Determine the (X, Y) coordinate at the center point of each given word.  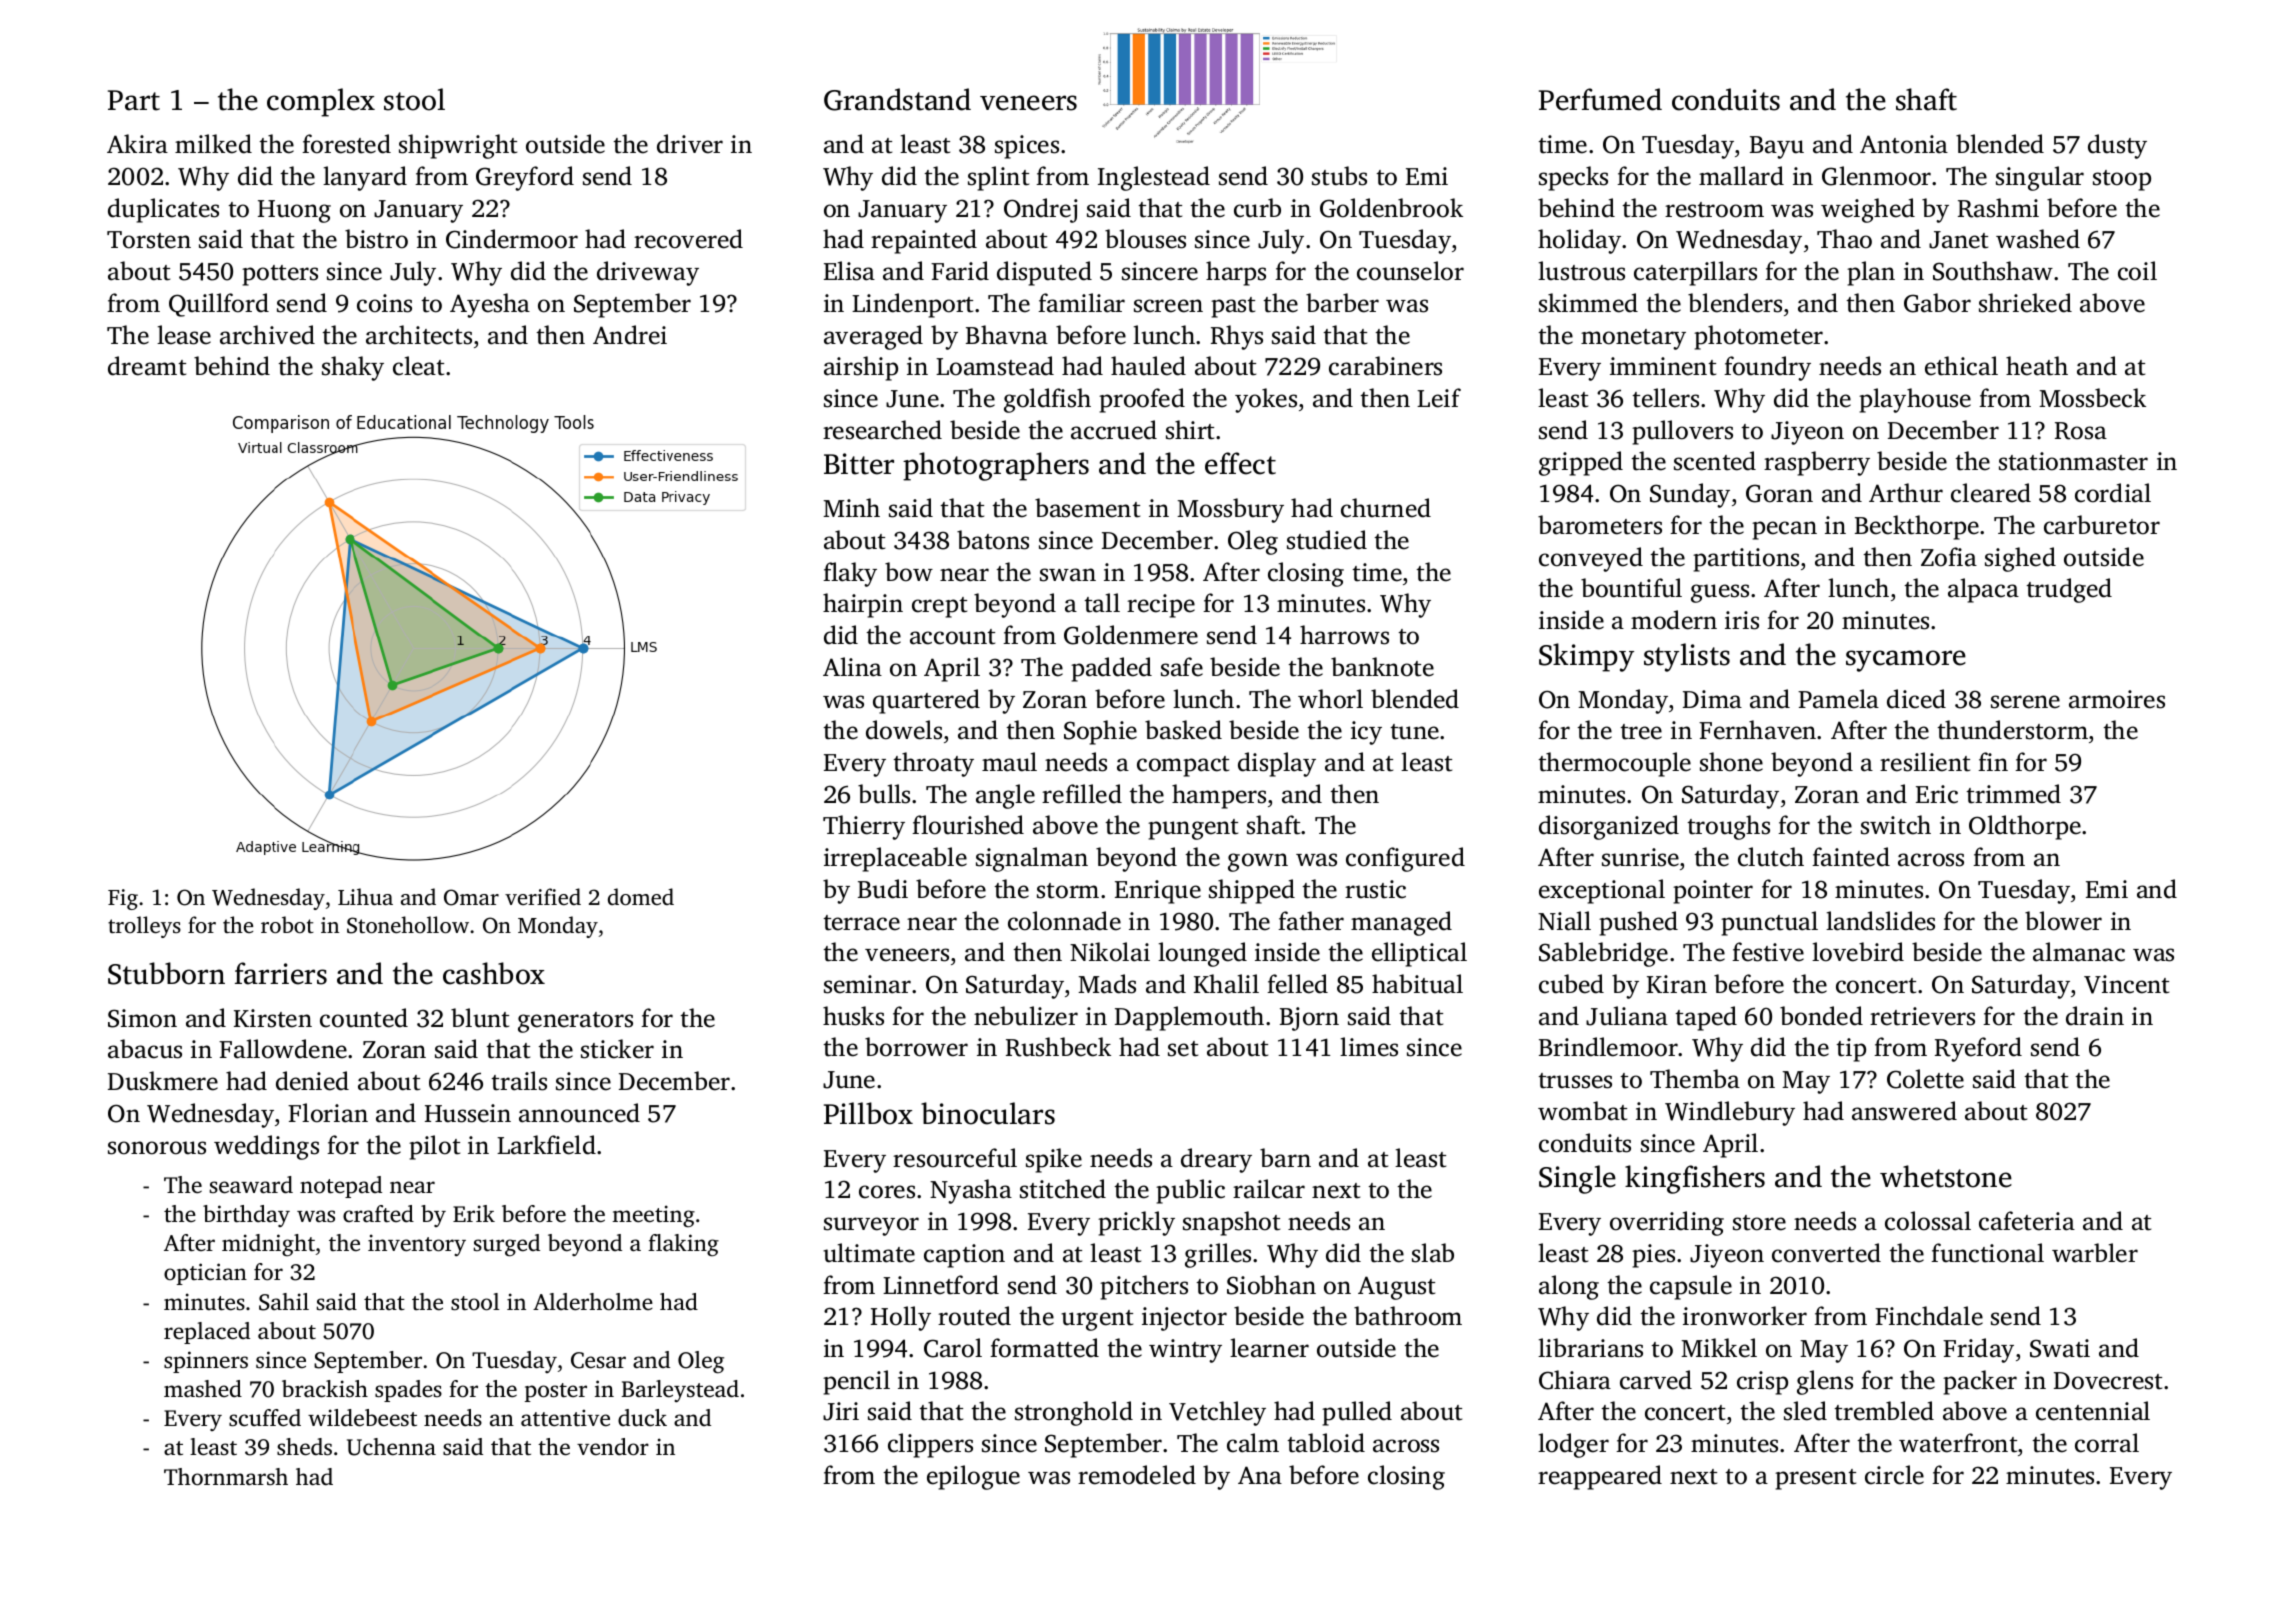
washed (2038, 239)
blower (2063, 921)
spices (1027, 147)
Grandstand (897, 99)
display (1277, 764)
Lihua (365, 896)
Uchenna (391, 1447)
